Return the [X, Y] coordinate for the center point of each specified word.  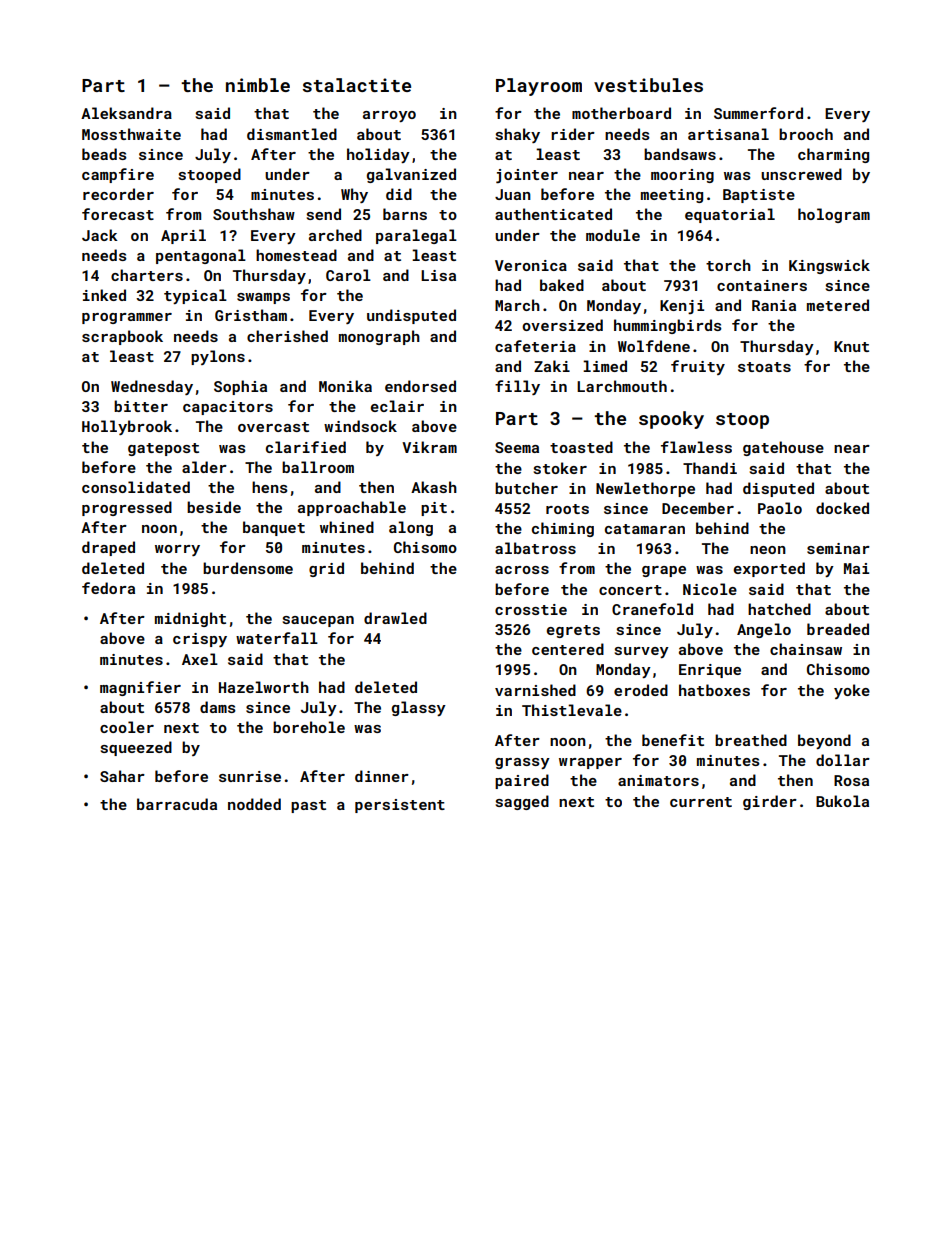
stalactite [357, 85]
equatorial [730, 215]
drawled [395, 618]
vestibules [648, 85]
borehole [309, 727]
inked [104, 295]
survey [642, 652]
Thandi [710, 468]
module [613, 235]
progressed [127, 508]
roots [567, 509]
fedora [108, 588]
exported [769, 569]
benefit [673, 740]
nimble [258, 85]
